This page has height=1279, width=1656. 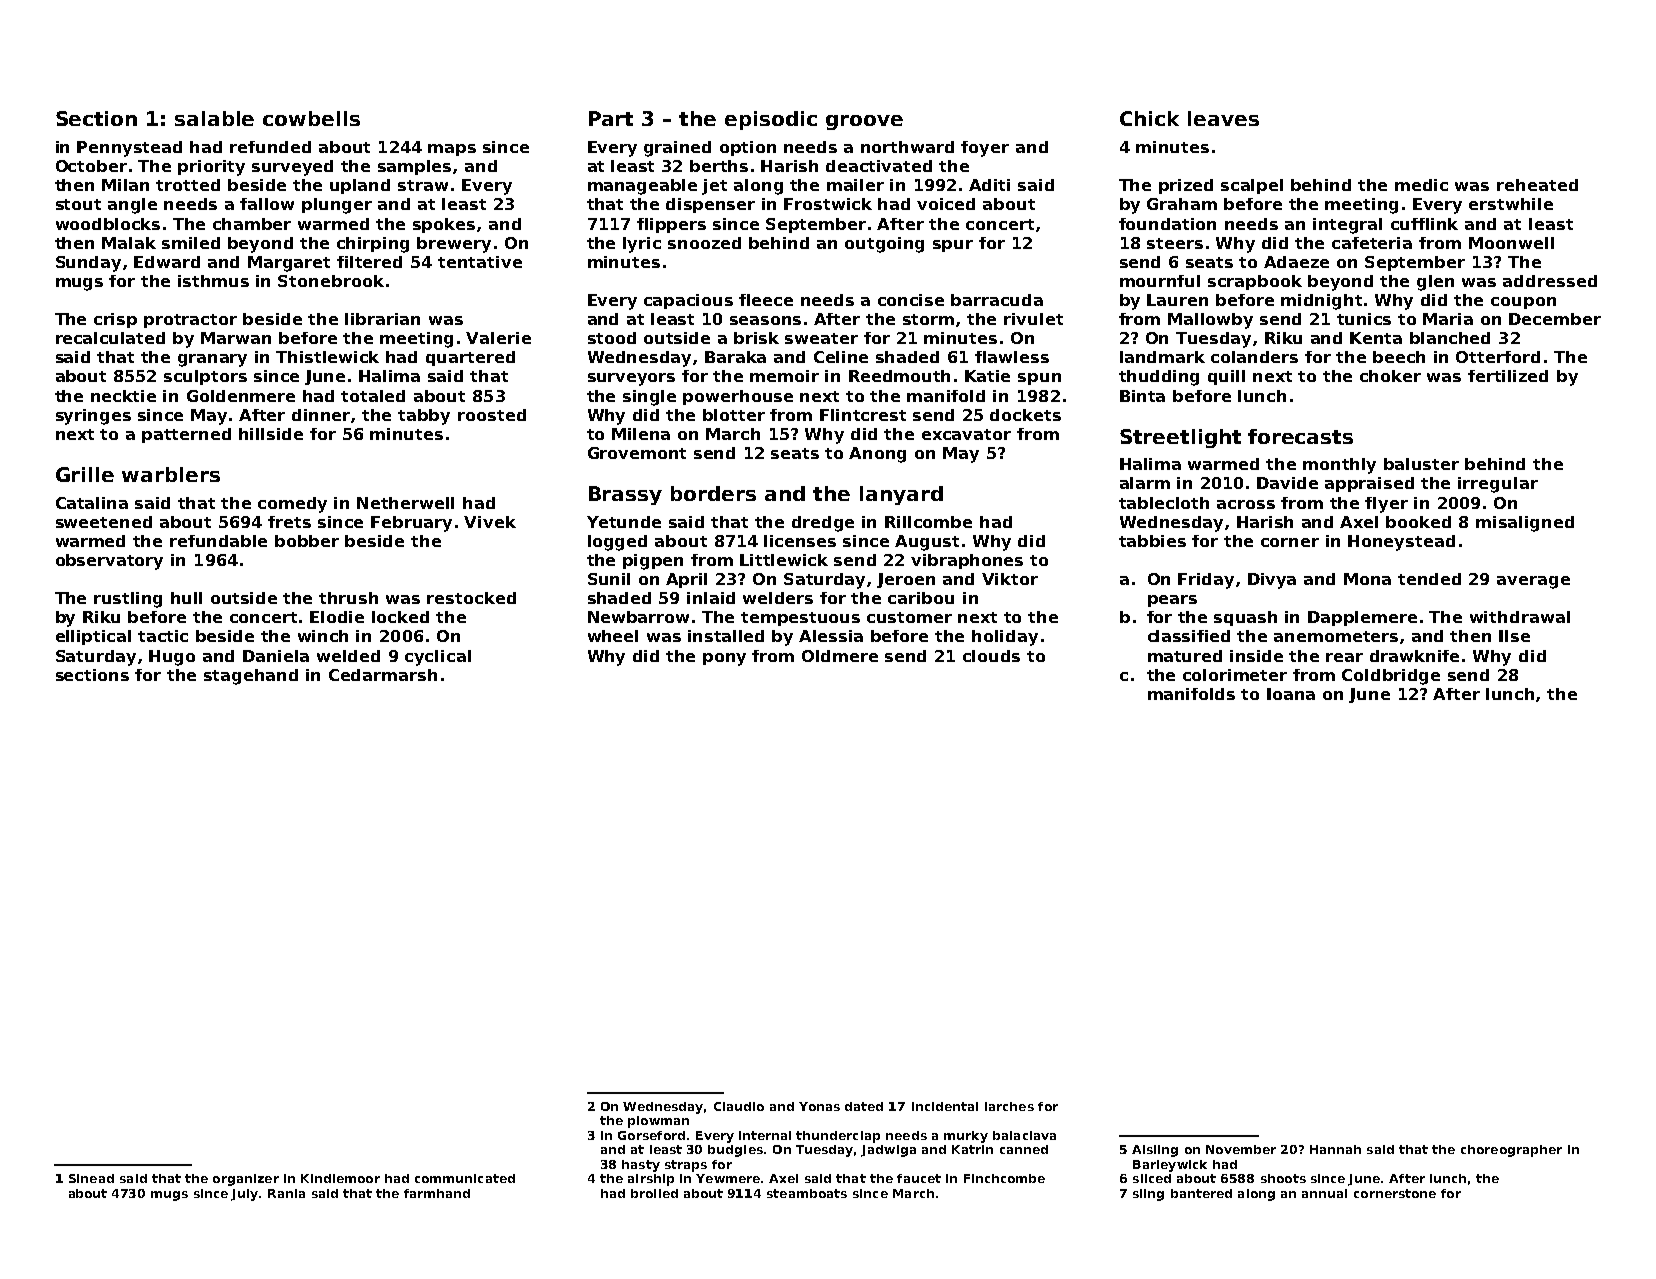 What do you see at coordinates (251, 677) in the page?
I see `stagehand` at bounding box center [251, 677].
